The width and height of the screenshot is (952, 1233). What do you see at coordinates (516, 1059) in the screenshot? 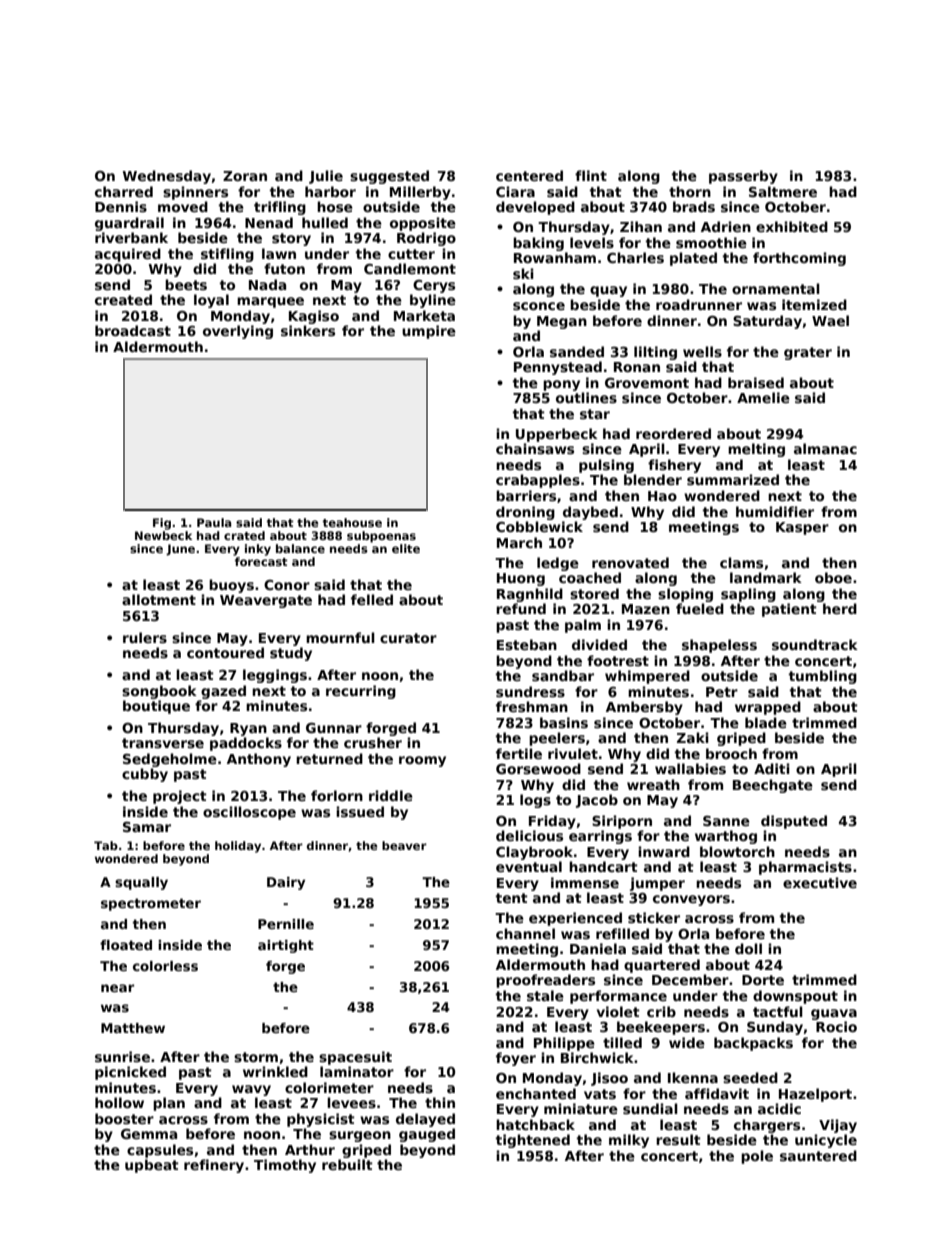
I see `foyer` at bounding box center [516, 1059].
